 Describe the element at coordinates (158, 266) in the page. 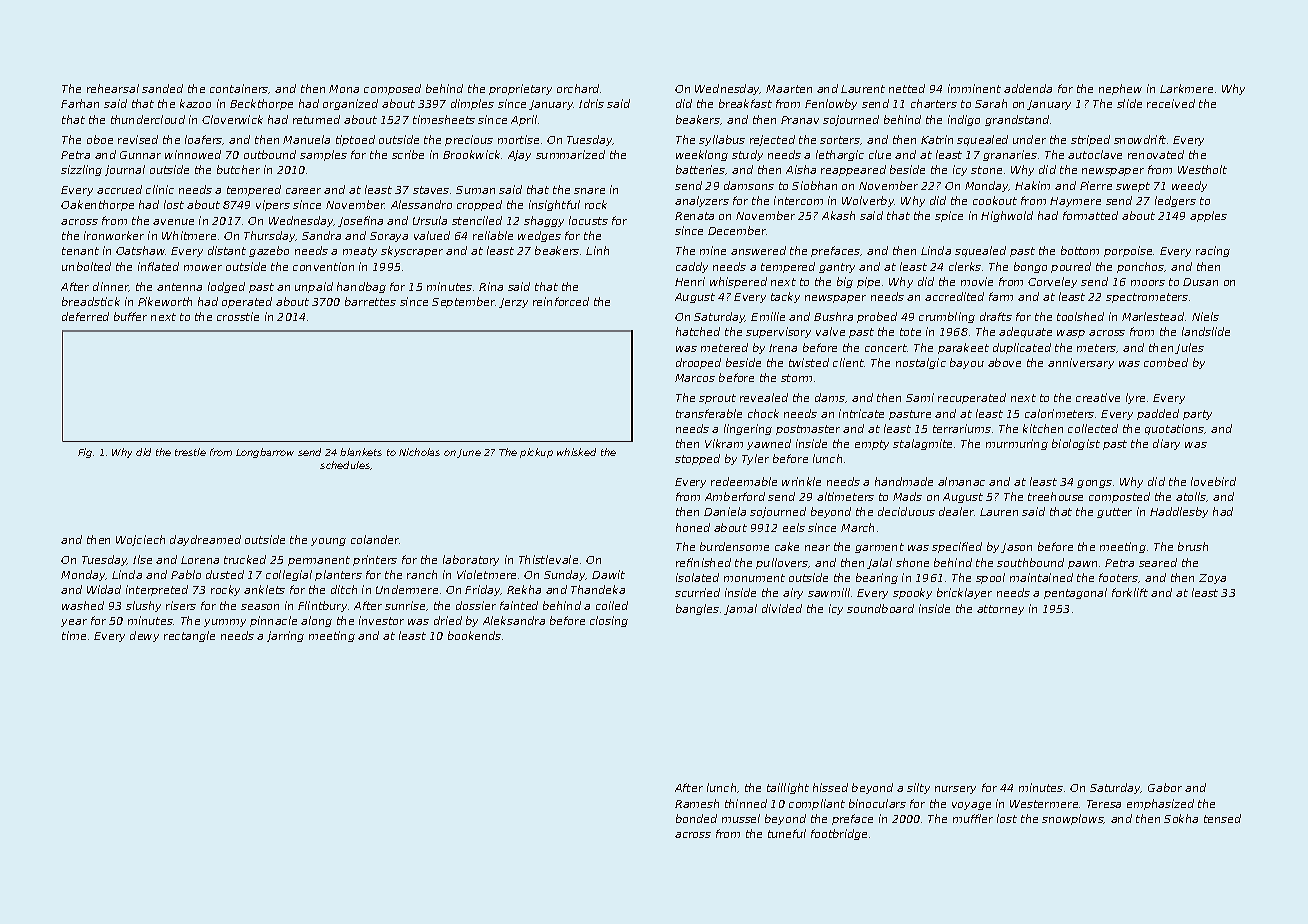

I see `inflated` at that location.
